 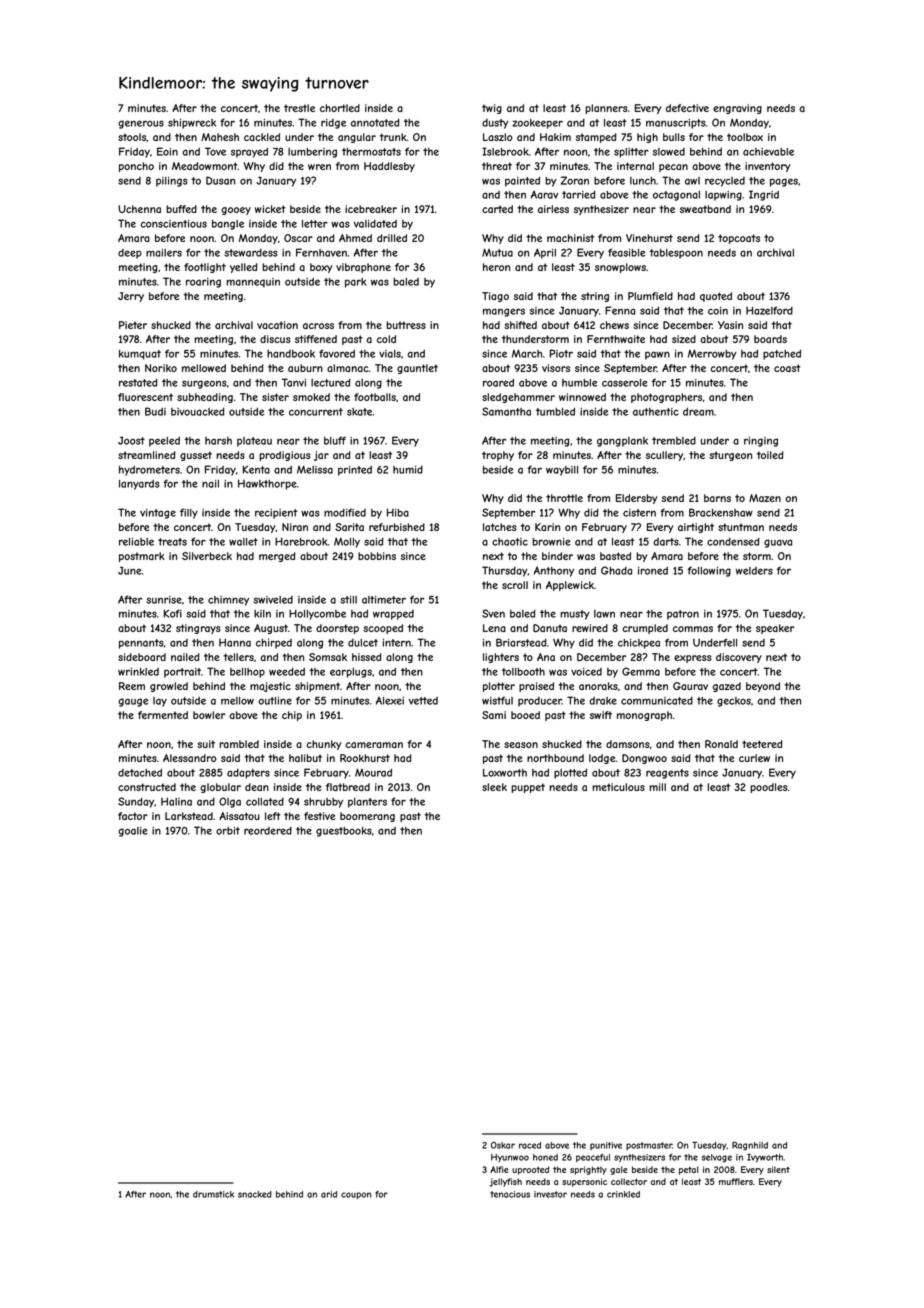 I want to click on trestle, so click(x=299, y=108).
